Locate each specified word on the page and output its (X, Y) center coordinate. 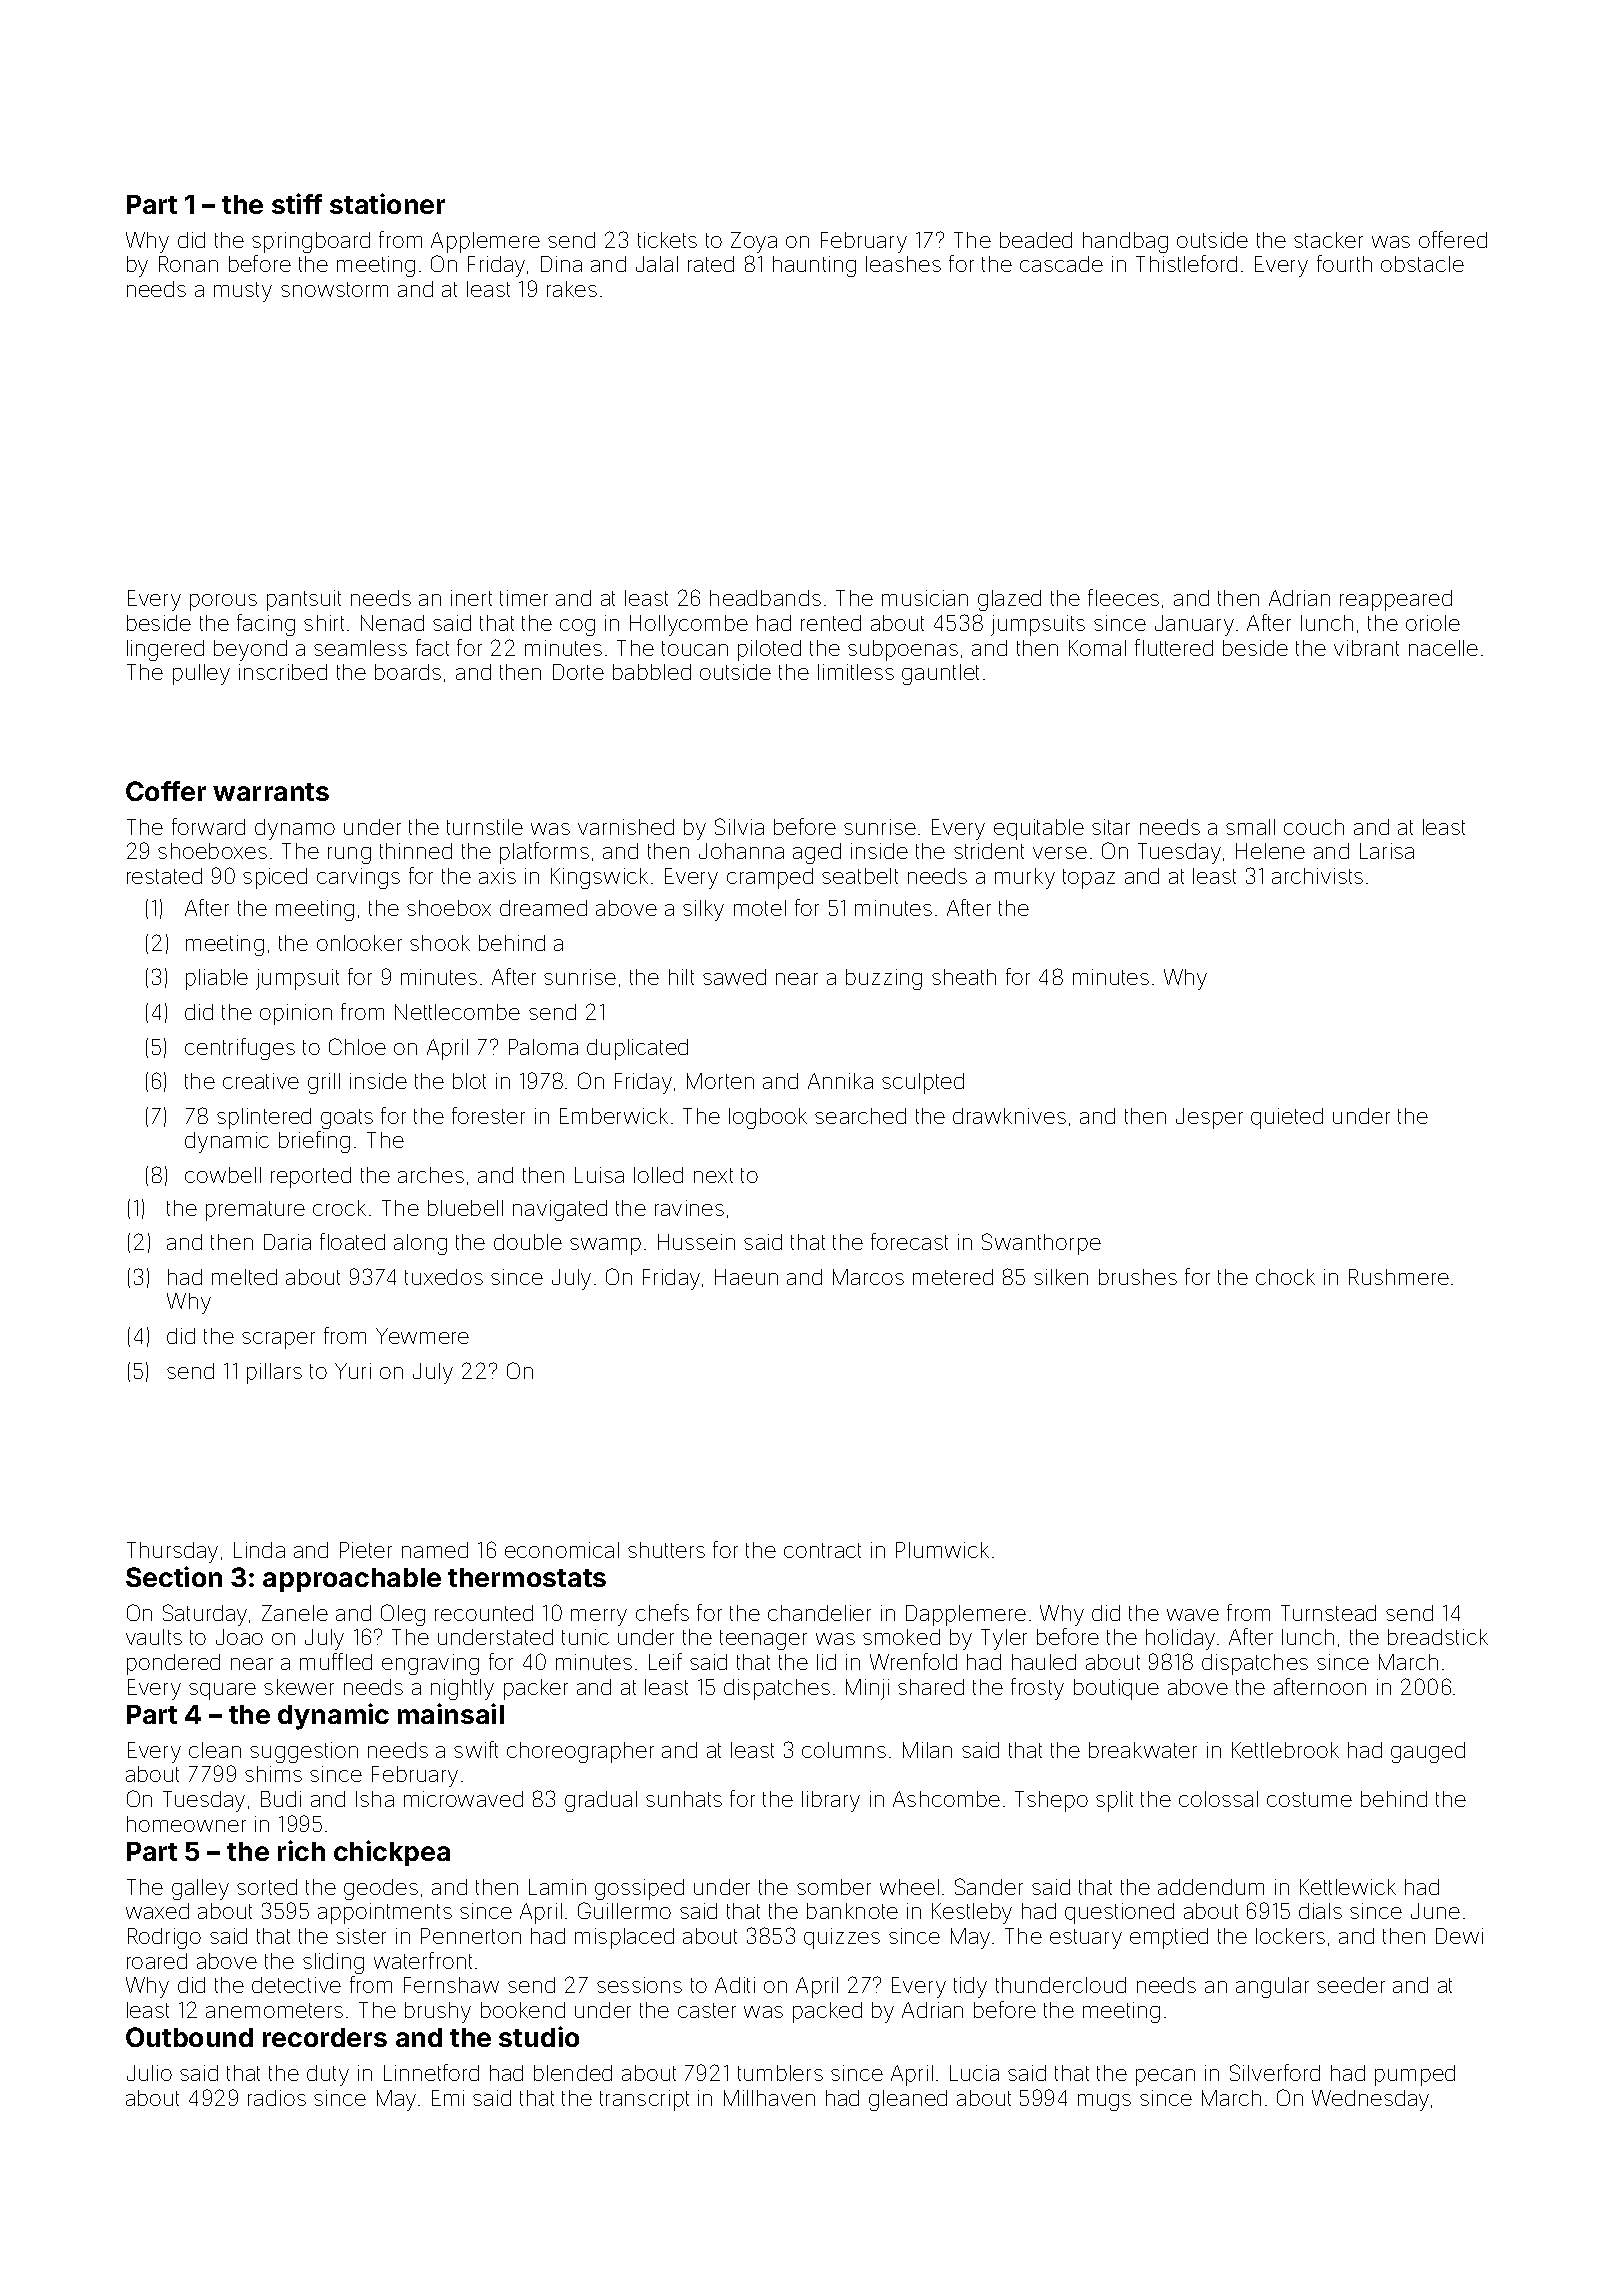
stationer (387, 203)
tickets (667, 240)
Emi (448, 2098)
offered (1453, 239)
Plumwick (942, 1550)
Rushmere (1399, 1277)
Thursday (172, 1552)
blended (573, 2073)
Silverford (1275, 2072)
